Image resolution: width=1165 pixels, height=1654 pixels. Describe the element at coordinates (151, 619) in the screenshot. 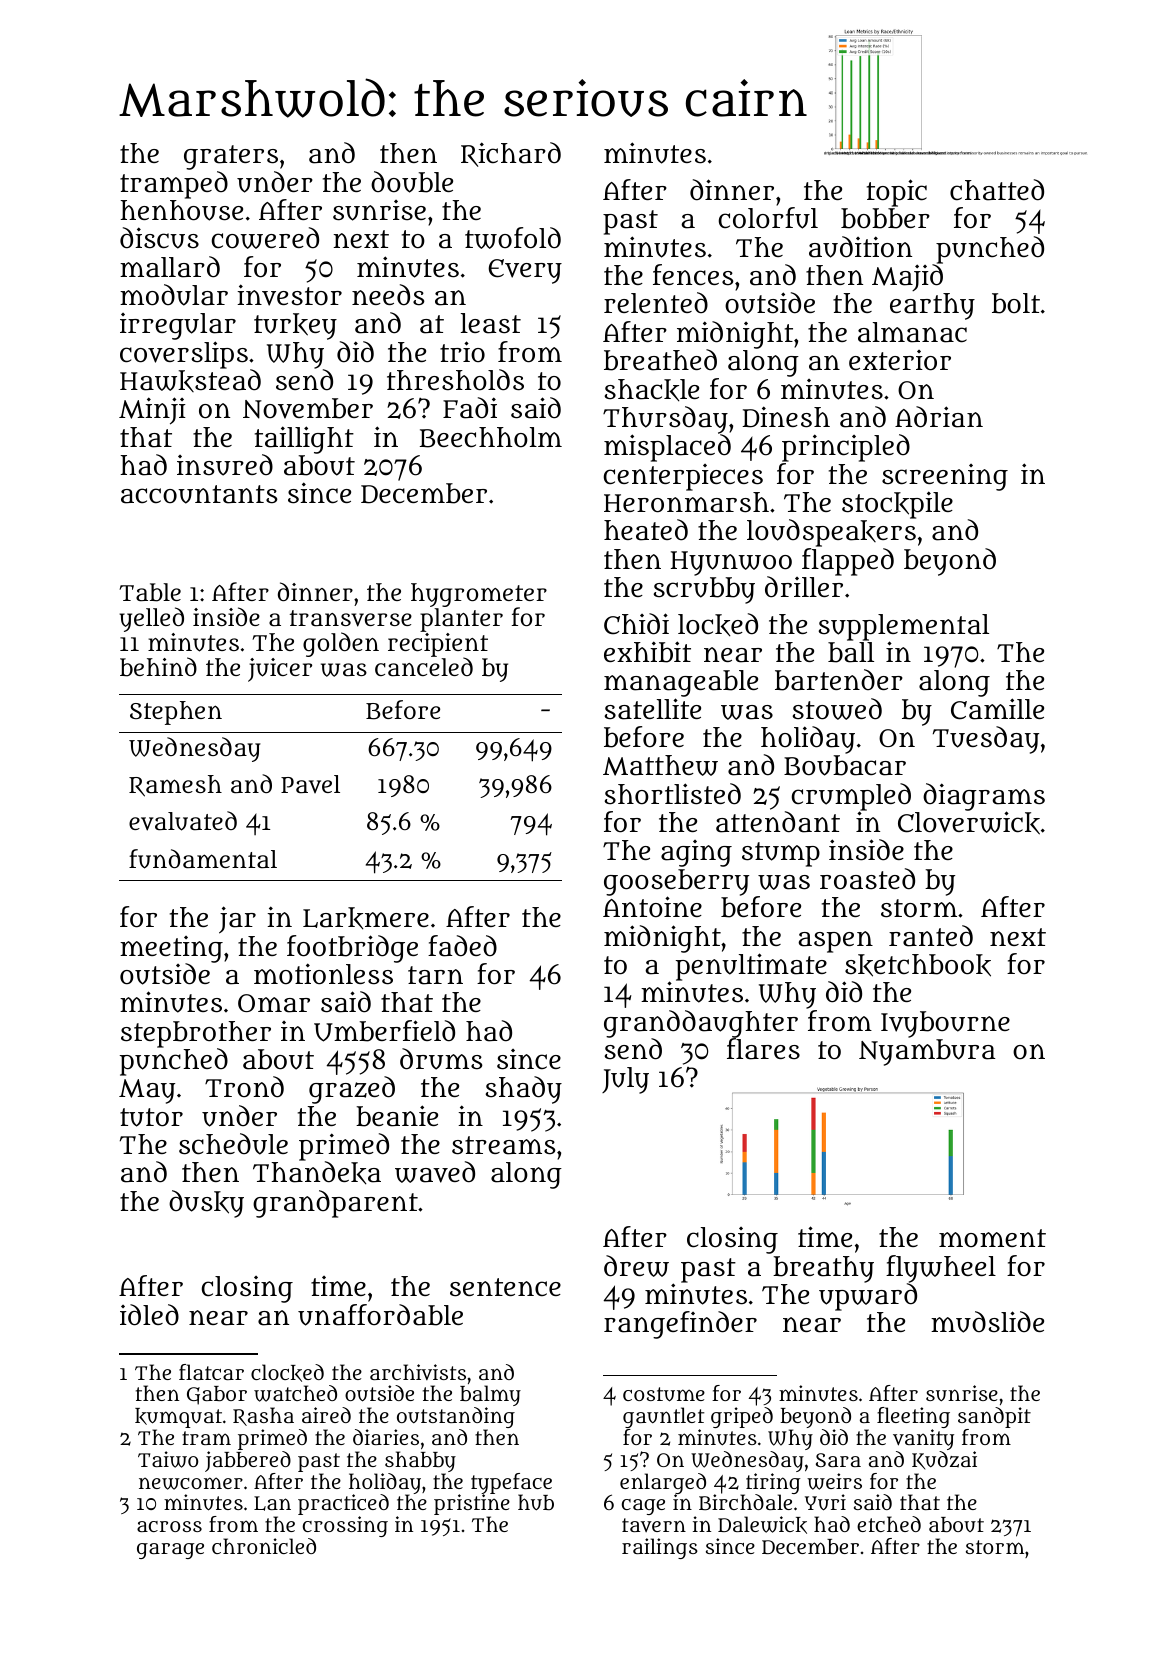

I see `yelled` at that location.
